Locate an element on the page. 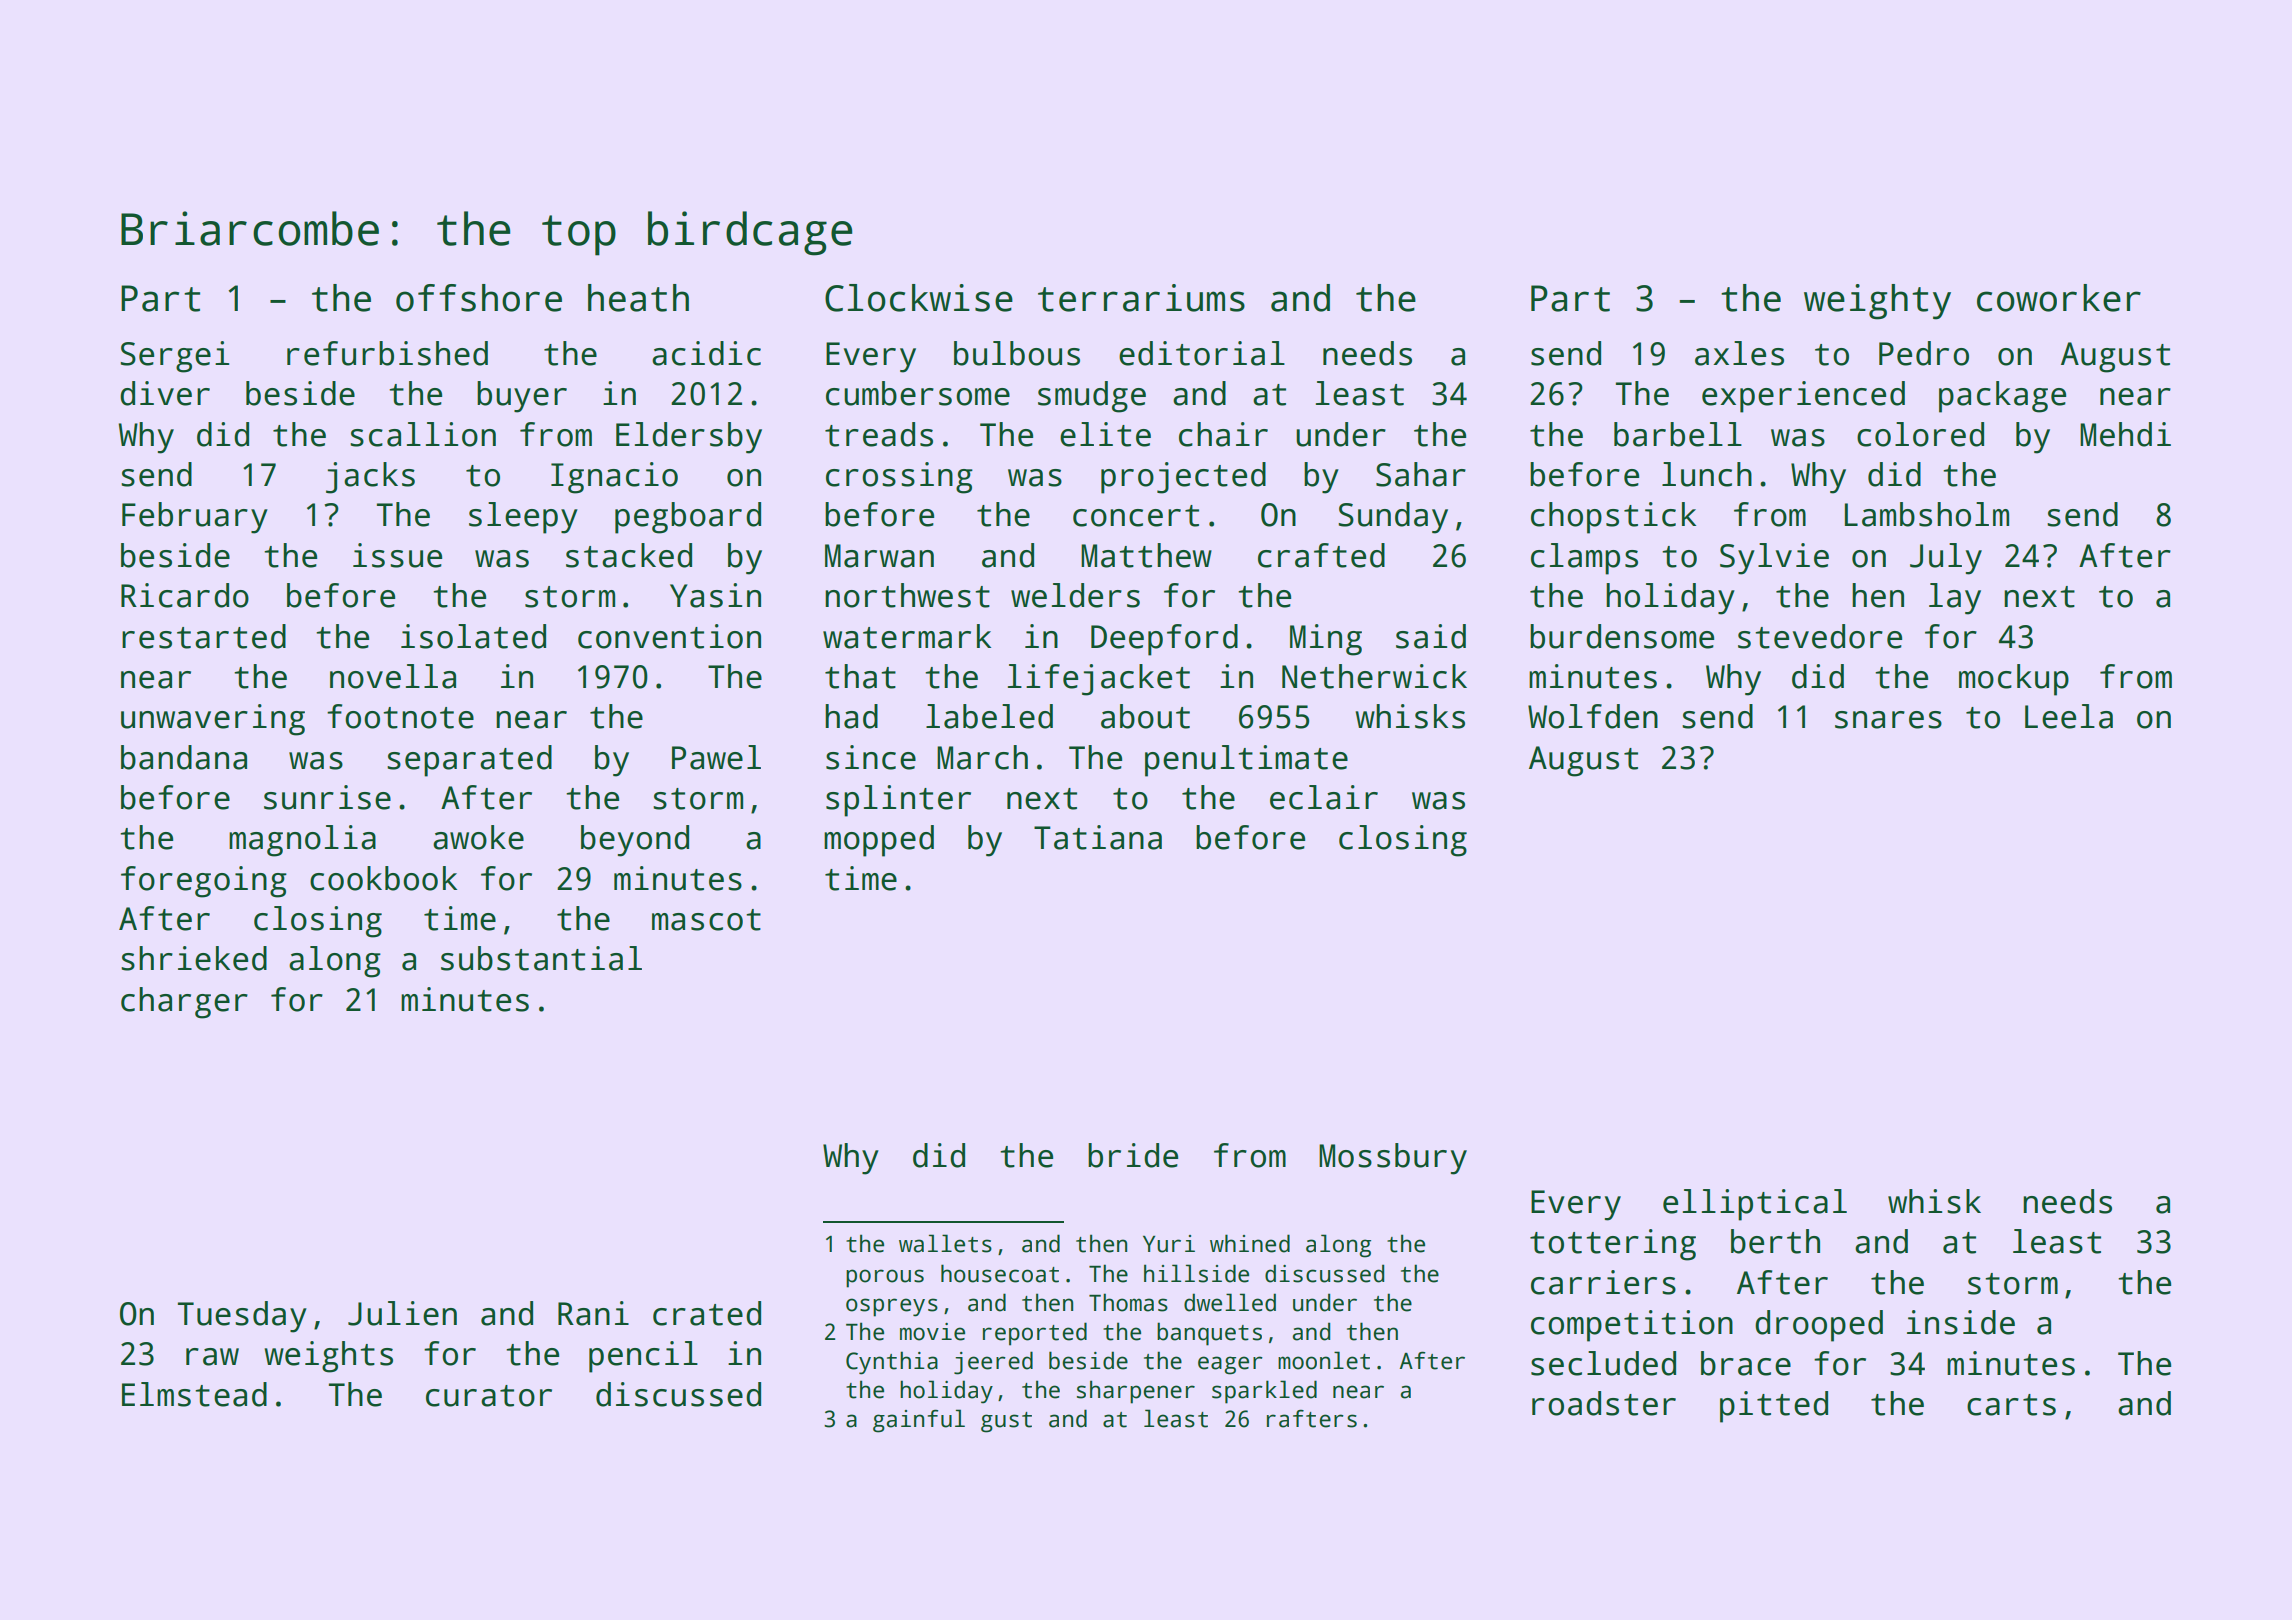  lay is located at coordinates (1955, 599).
